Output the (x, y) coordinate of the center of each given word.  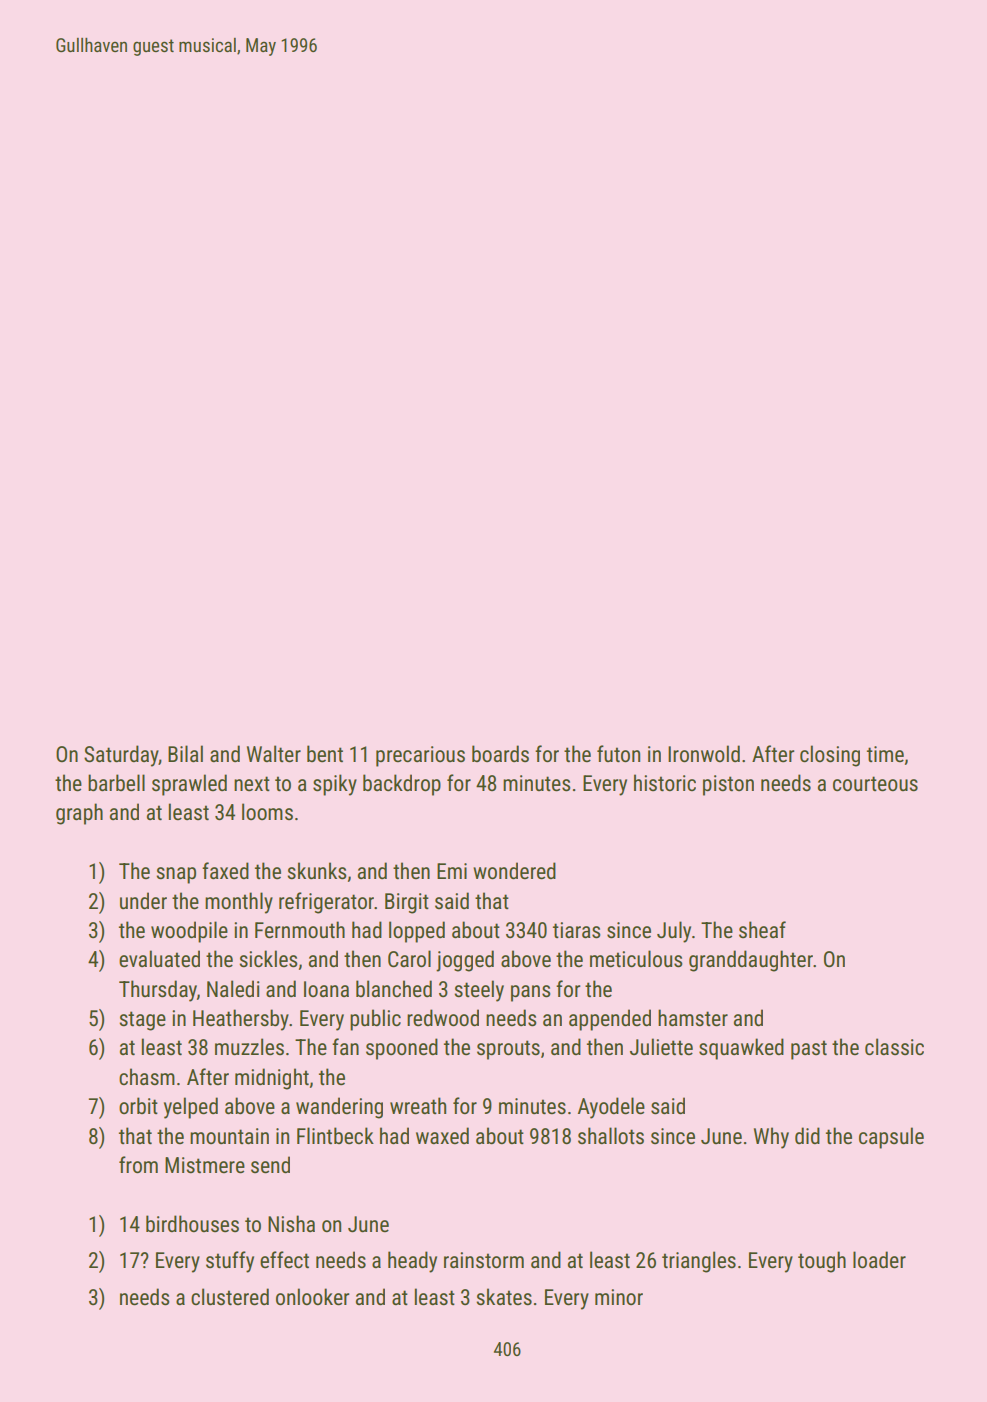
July (674, 932)
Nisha (291, 1224)
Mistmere (205, 1165)
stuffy (230, 1262)
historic (665, 783)
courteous (875, 784)
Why (771, 1138)
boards (500, 753)
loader (879, 1260)
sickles (268, 959)
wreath (418, 1106)
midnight (272, 1079)
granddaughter (751, 961)
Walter (274, 754)
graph (79, 814)
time (885, 754)
